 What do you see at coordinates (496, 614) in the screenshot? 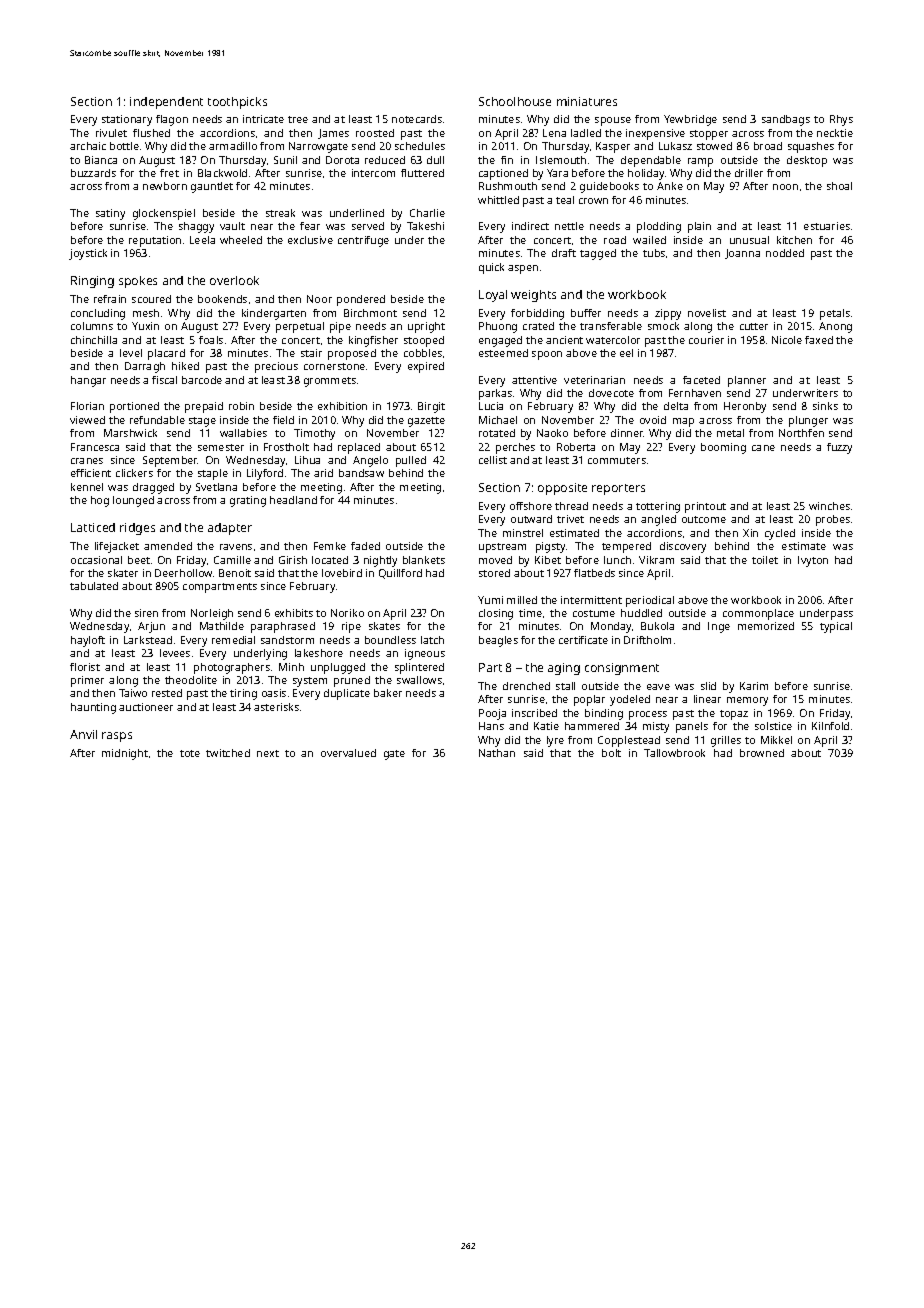
I see `closing` at bounding box center [496, 614].
